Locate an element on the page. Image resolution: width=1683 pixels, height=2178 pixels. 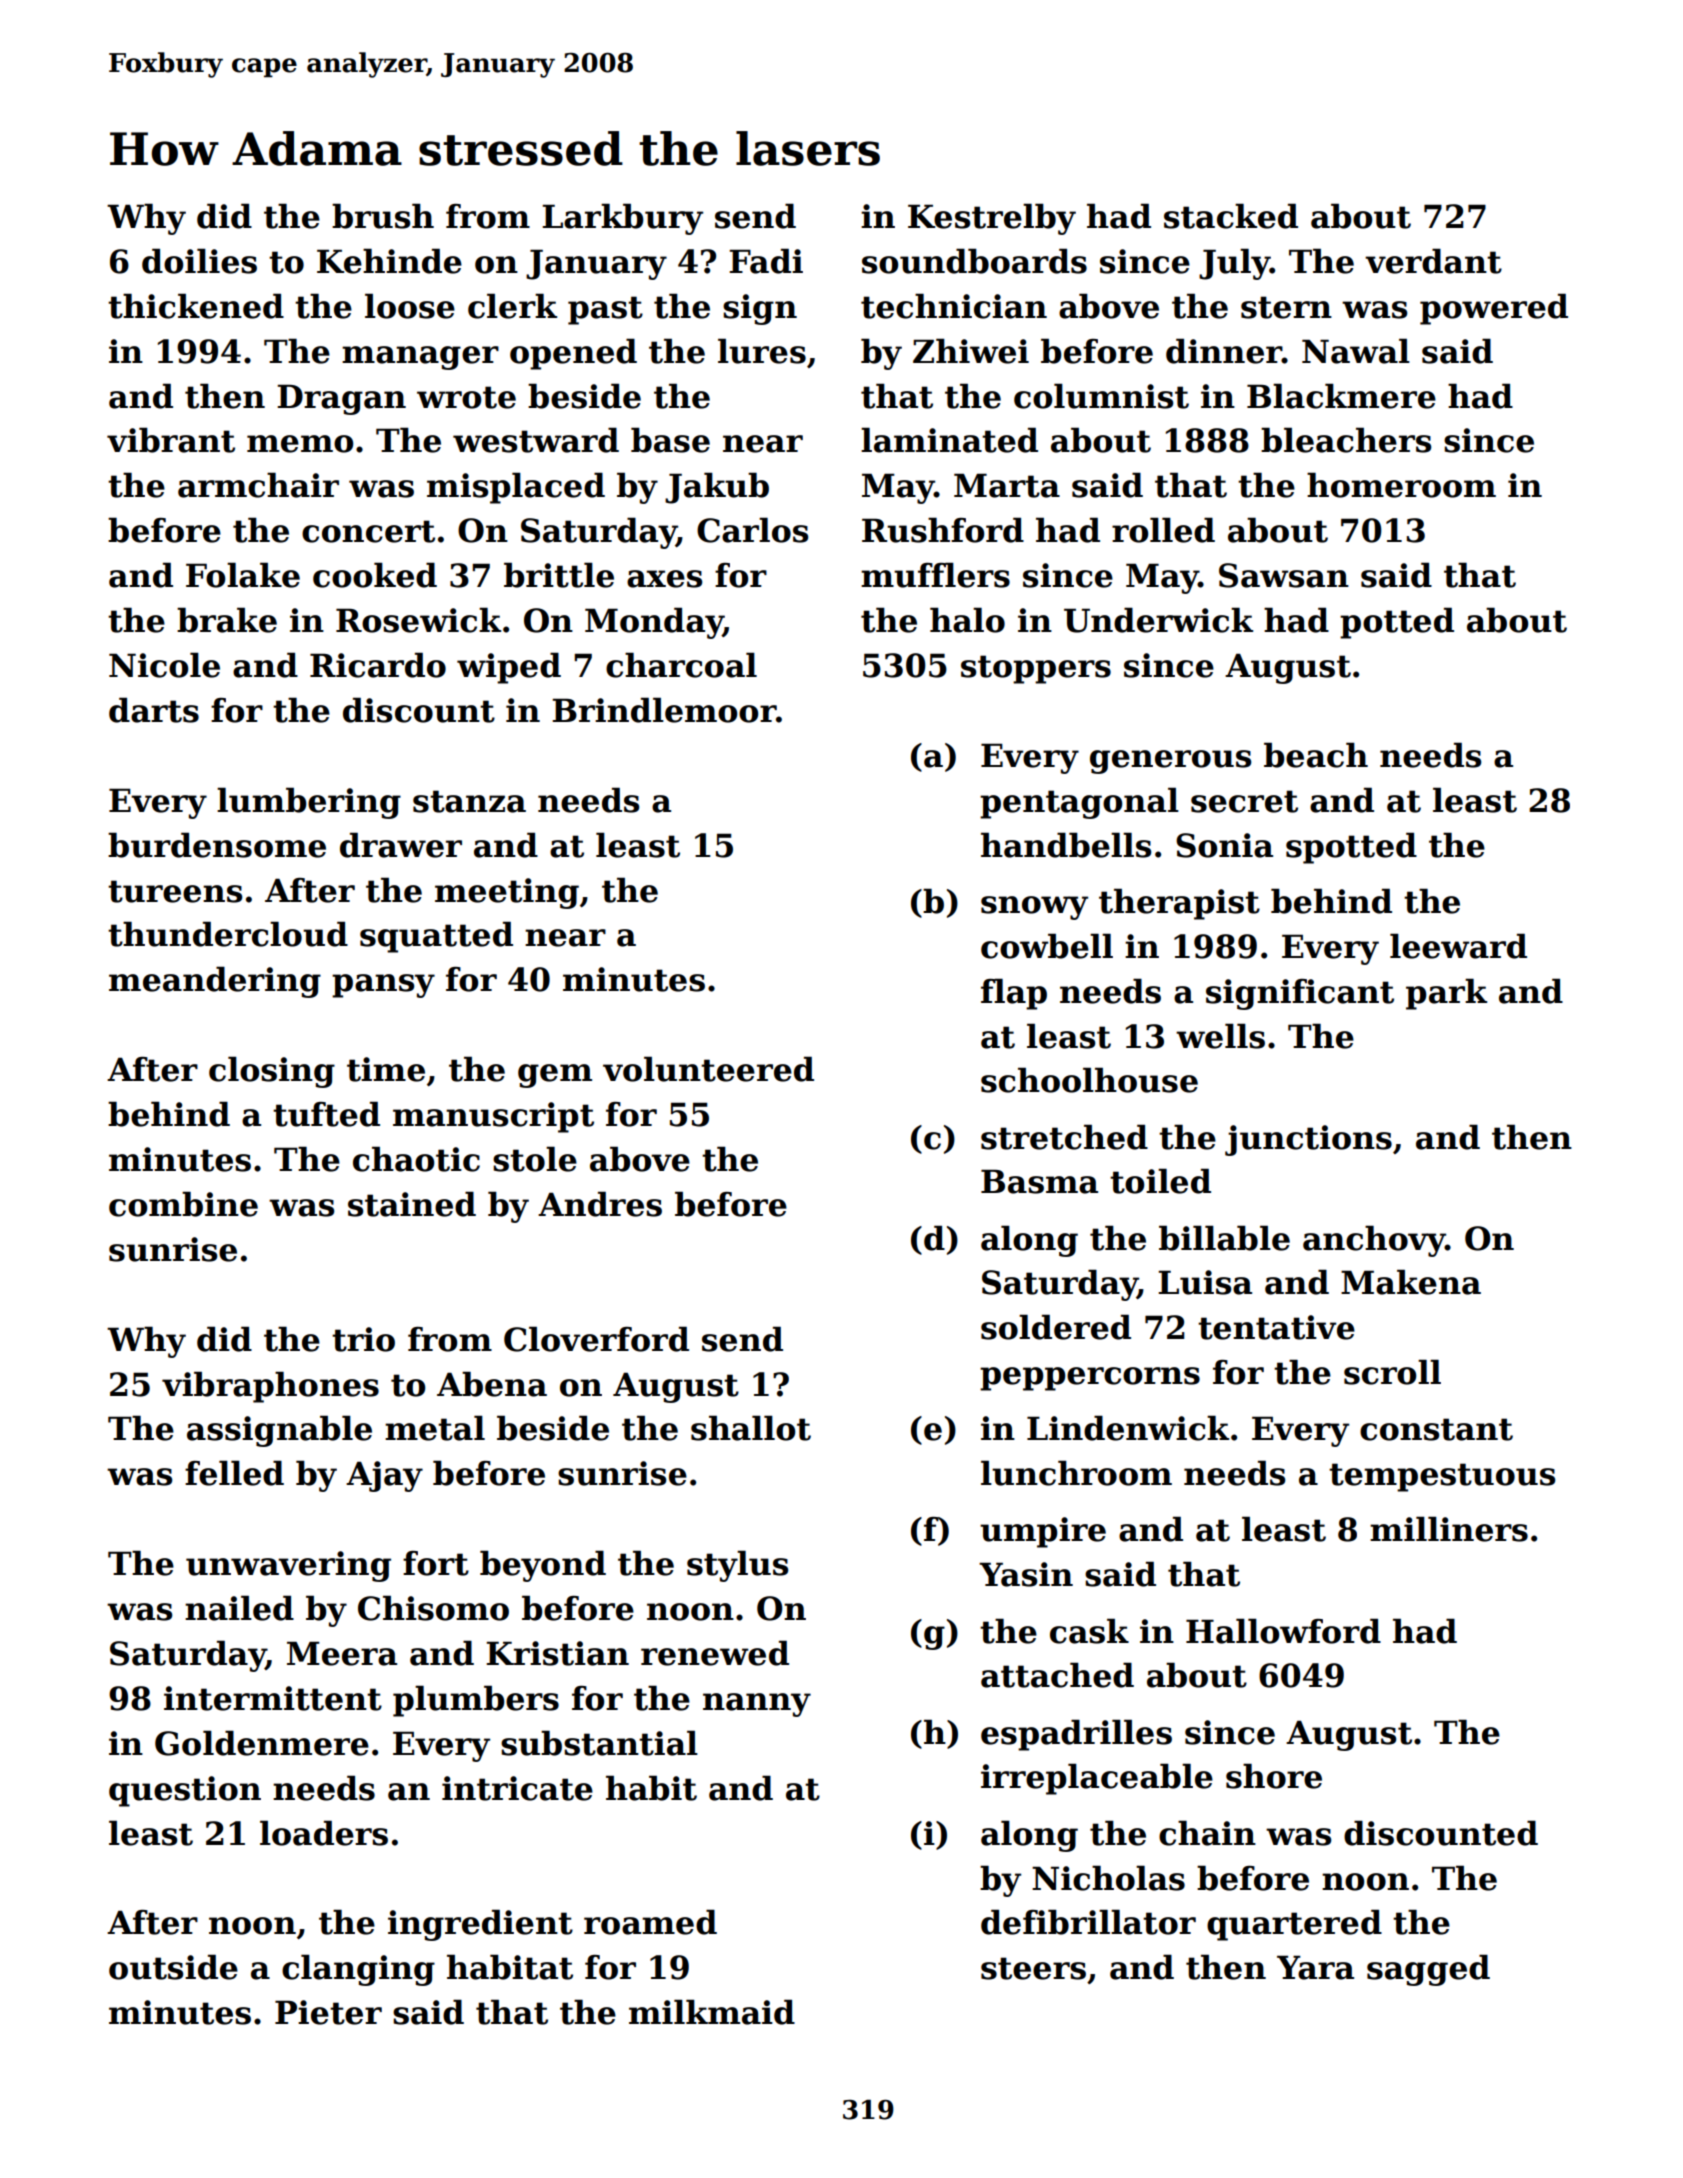
soldered is located at coordinates (1056, 1327).
